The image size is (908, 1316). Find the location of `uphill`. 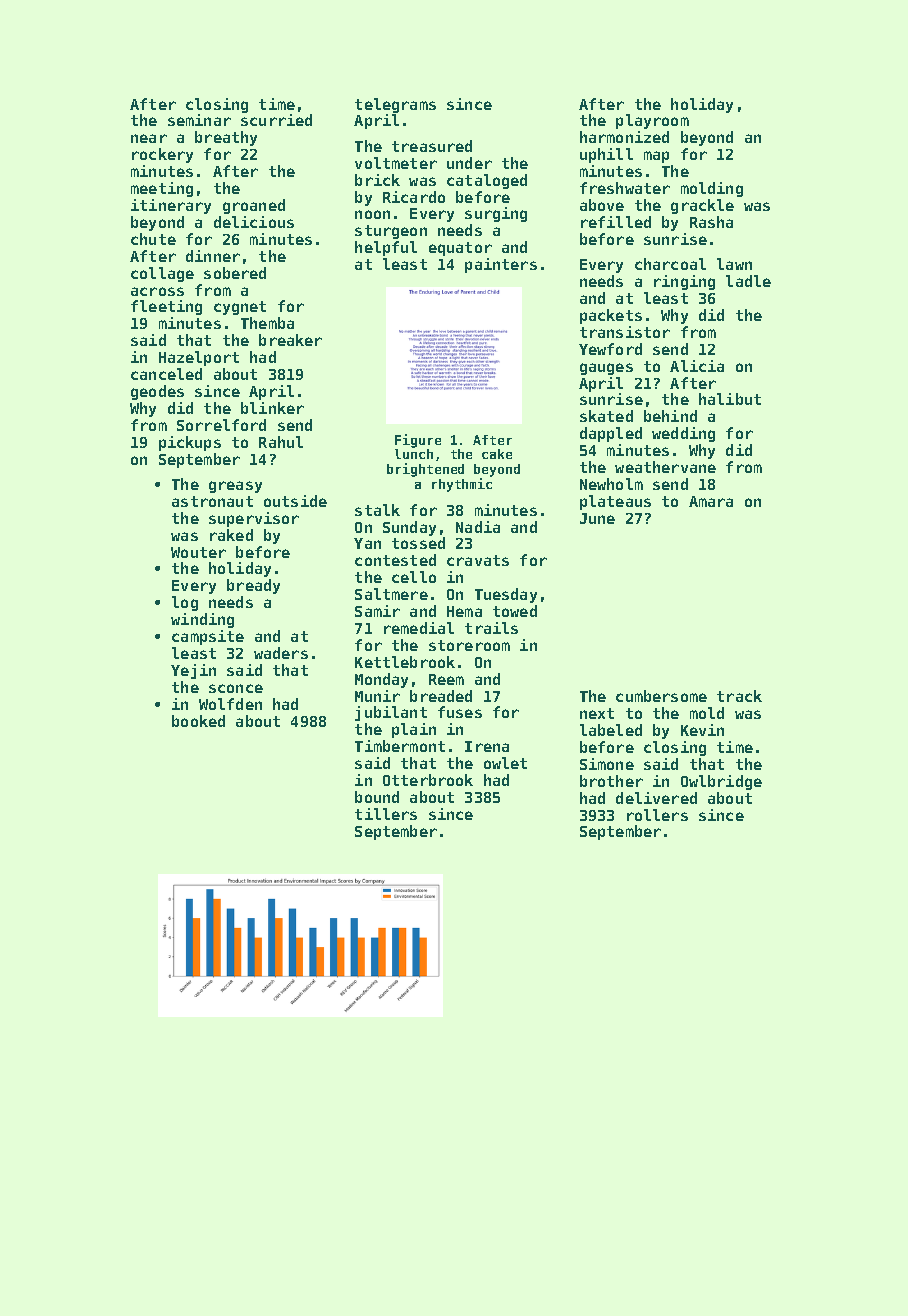

uphill is located at coordinates (606, 155).
